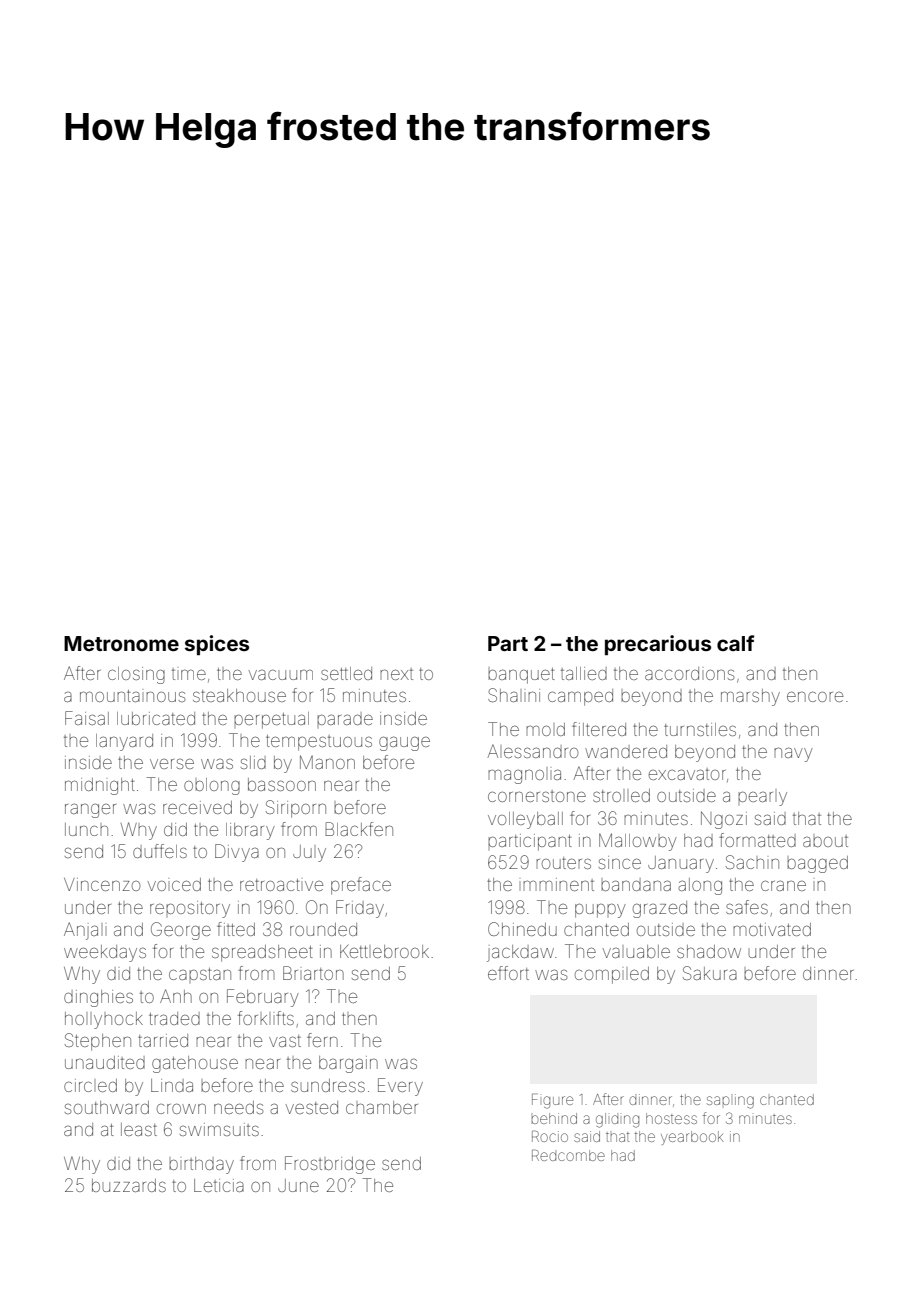 The width and height of the page is (924, 1314). What do you see at coordinates (238, 1107) in the page?
I see `needs` at bounding box center [238, 1107].
